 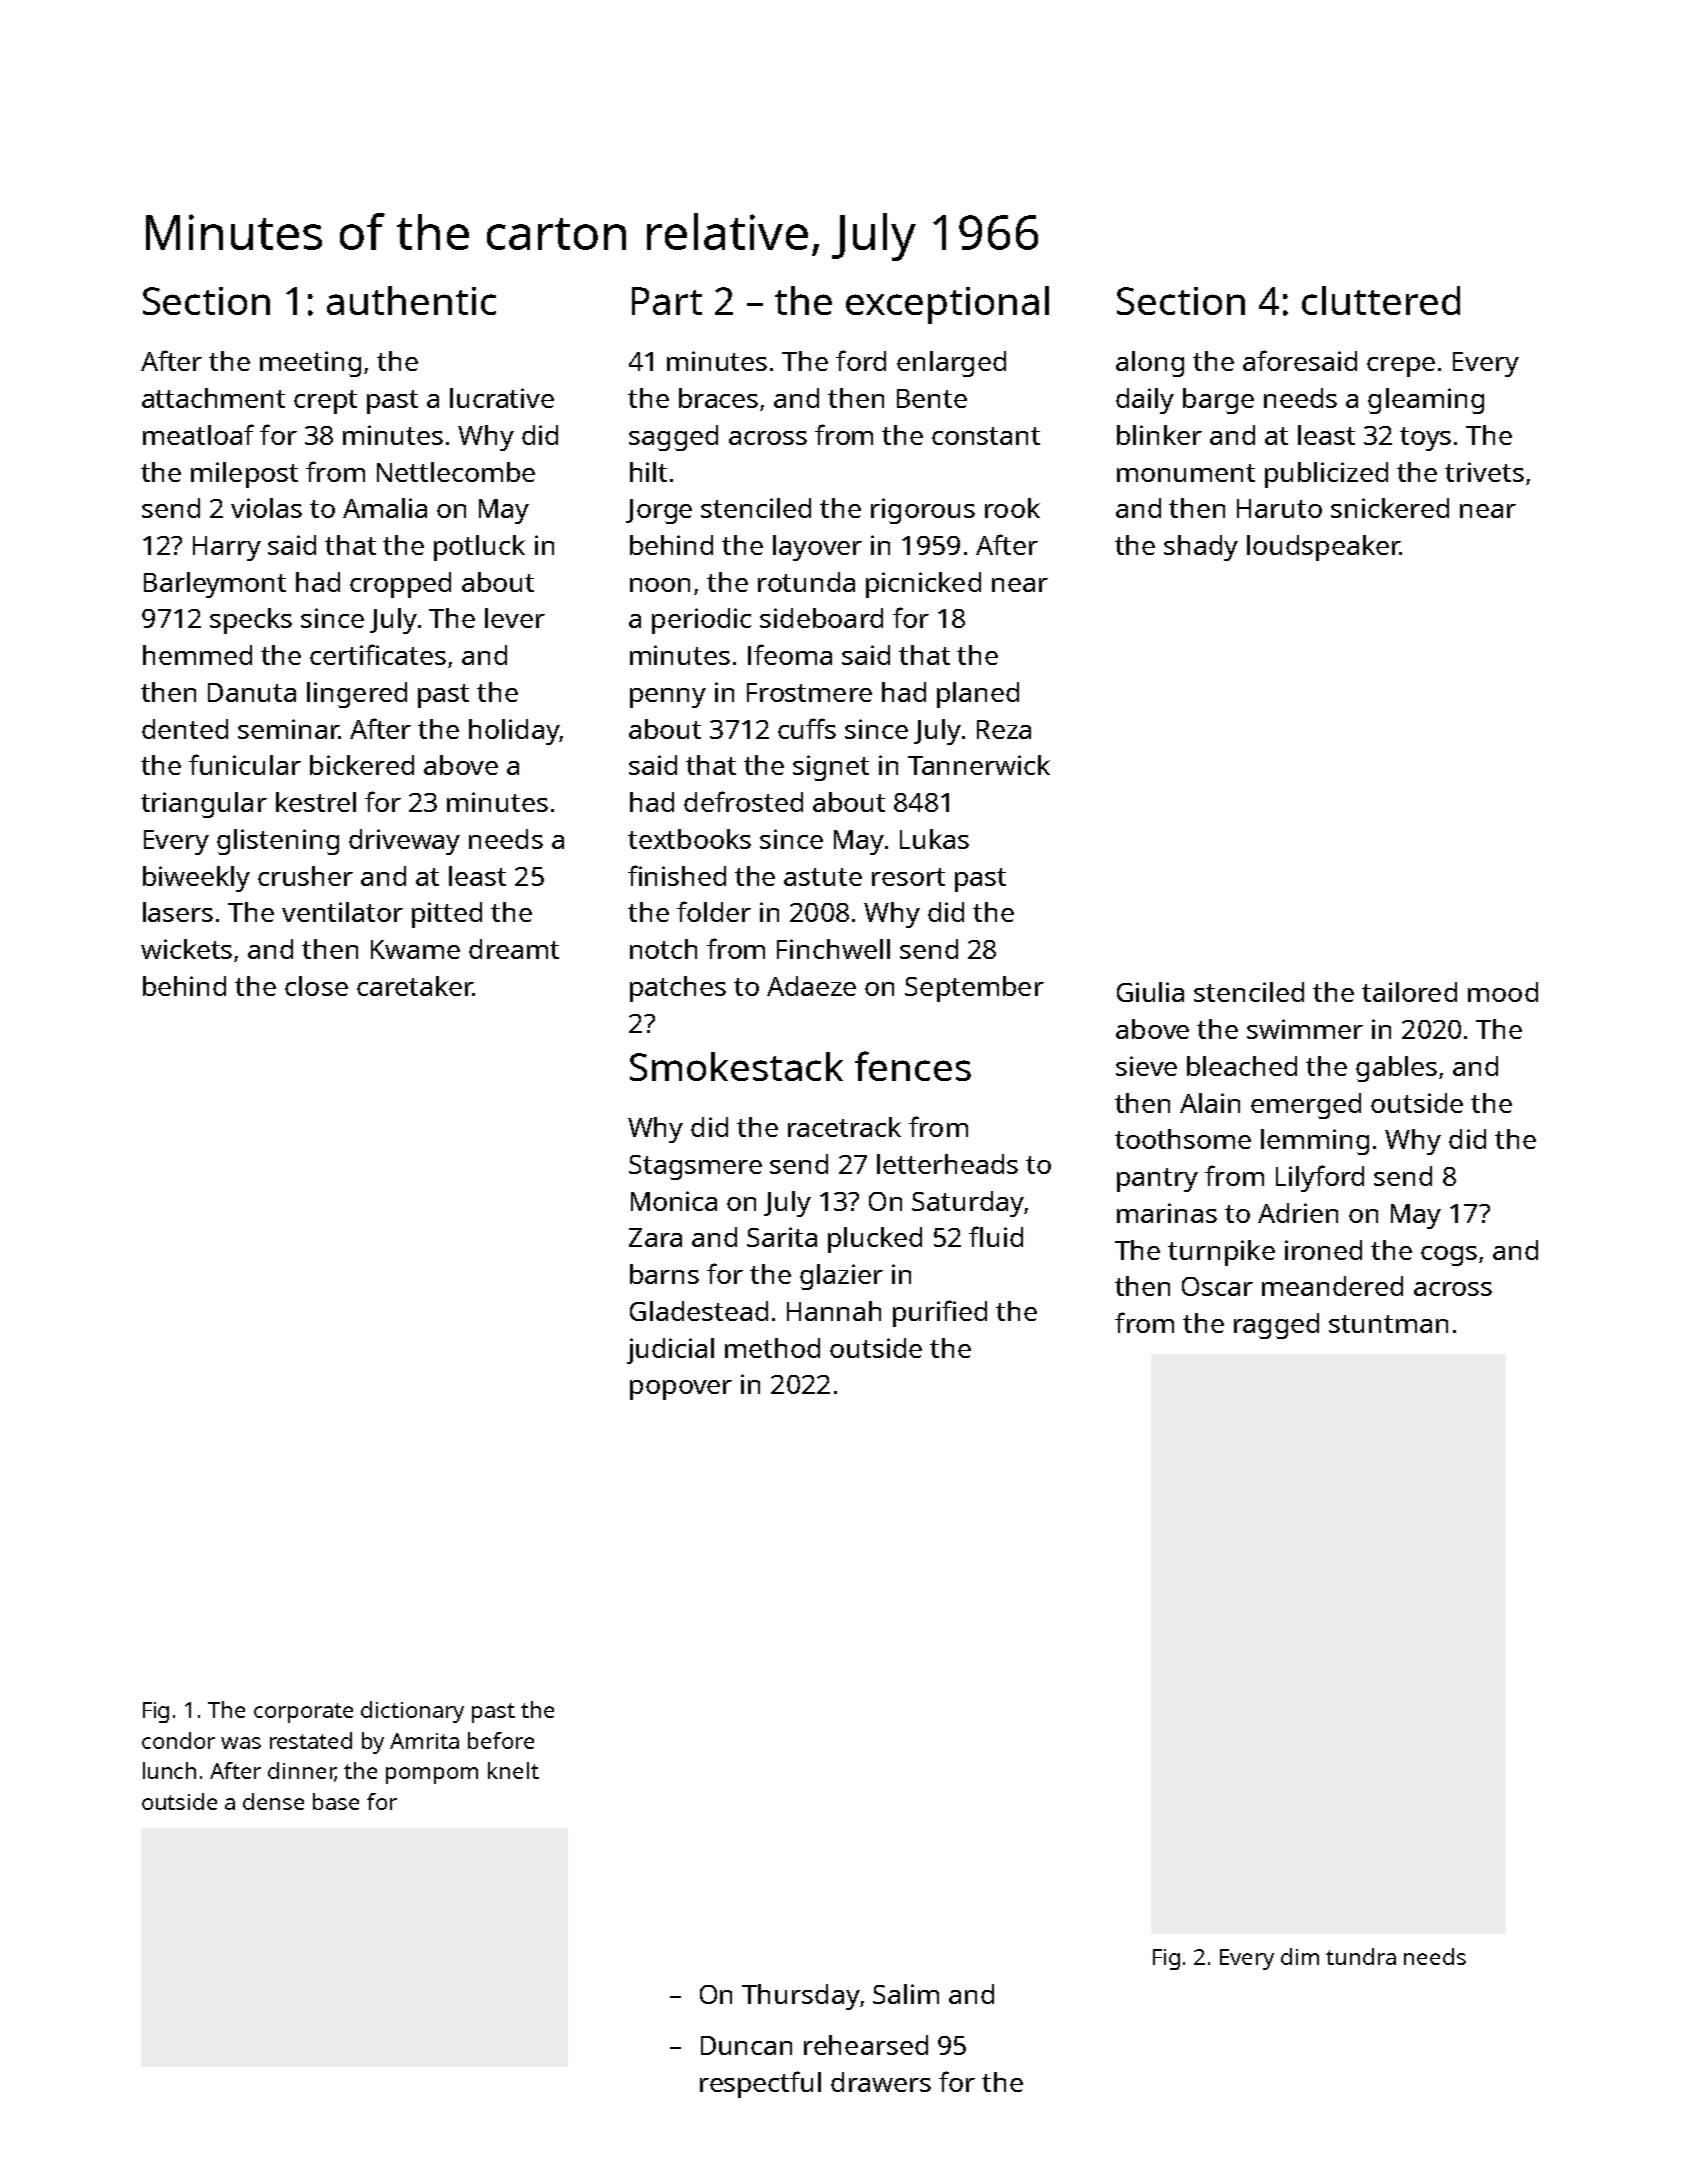 I want to click on respectful, so click(x=760, y=2084).
